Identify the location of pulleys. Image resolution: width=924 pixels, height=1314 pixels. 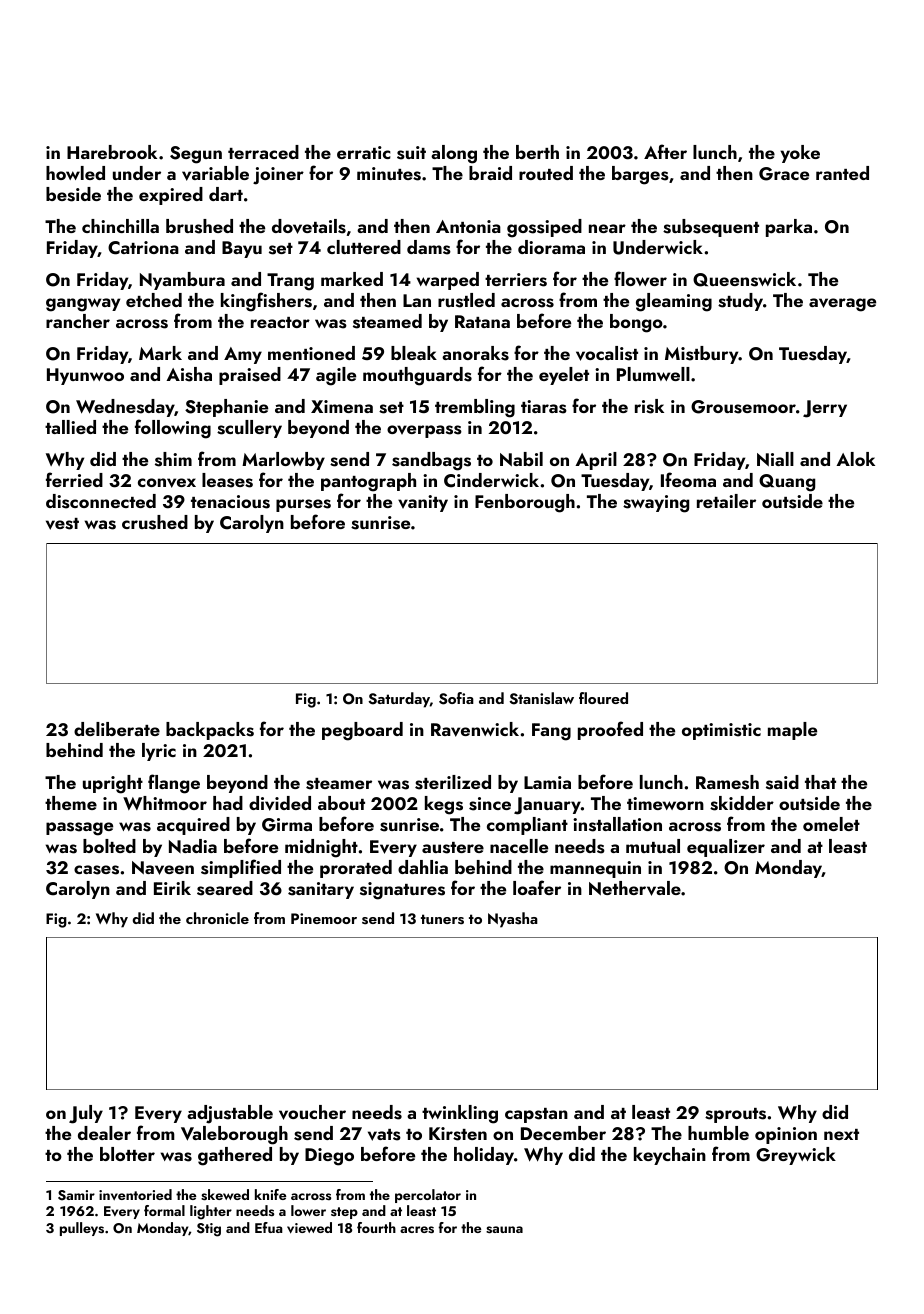
(82, 1229).
